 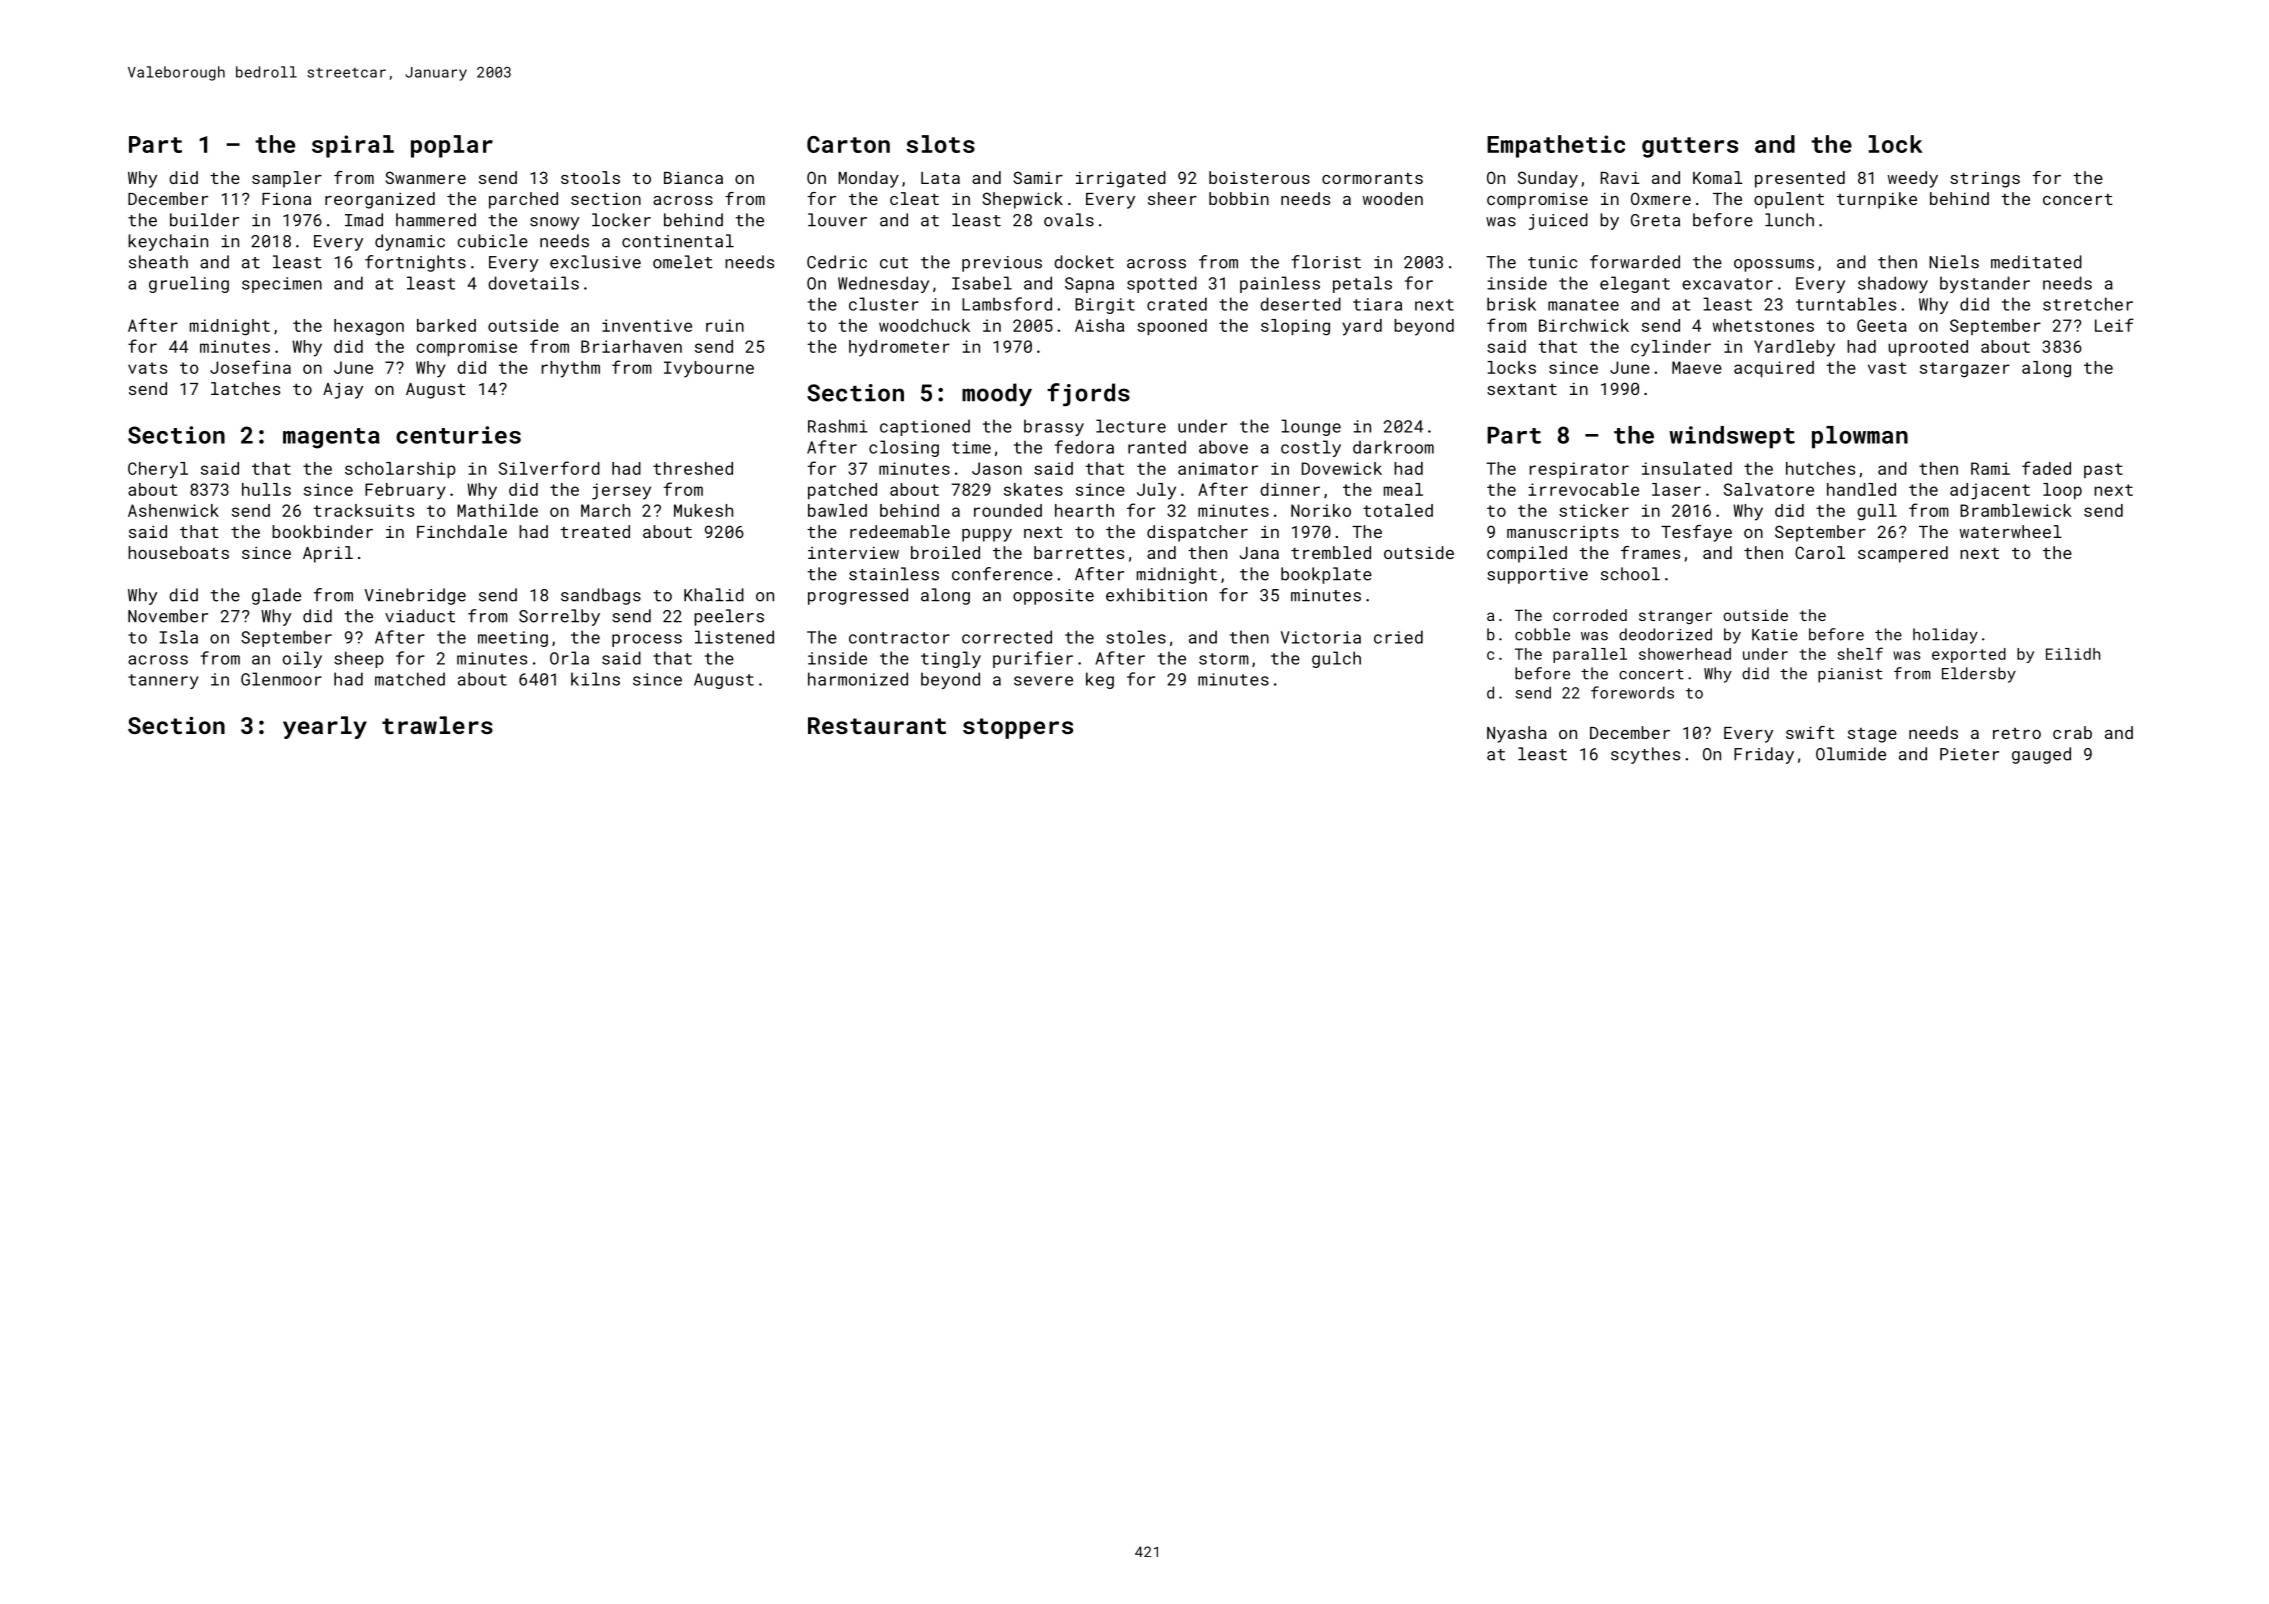 I want to click on Tesfaye, so click(x=1696, y=533).
